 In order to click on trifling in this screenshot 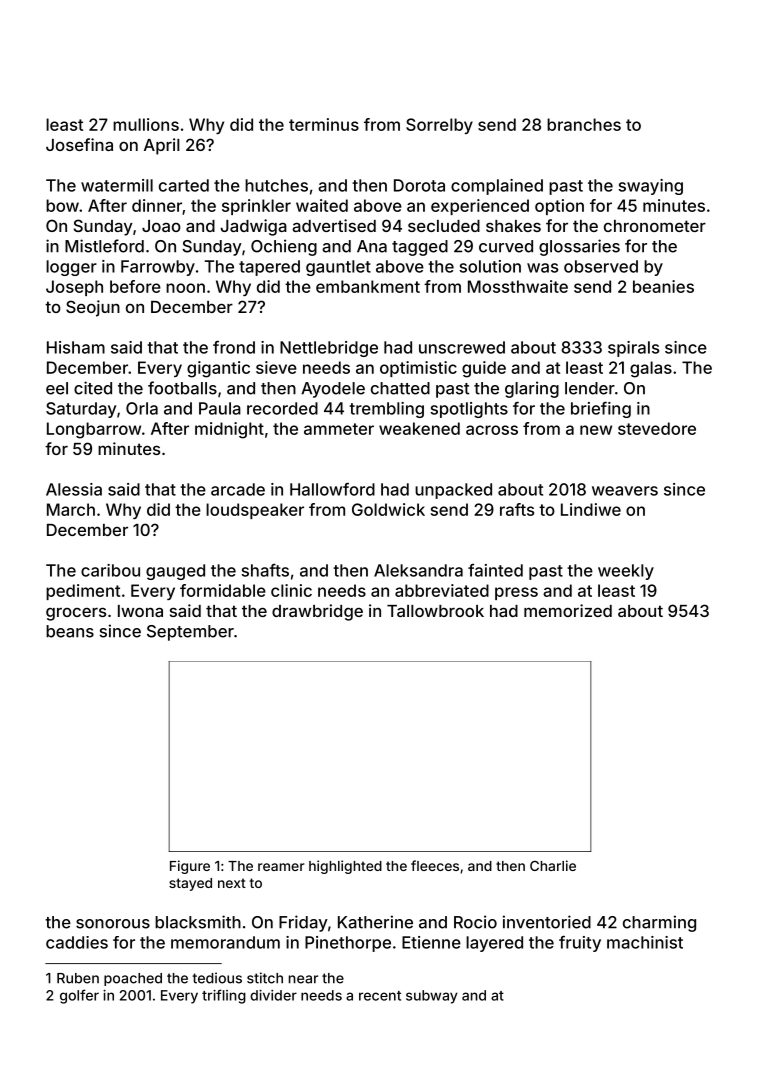, I will do `click(224, 996)`.
